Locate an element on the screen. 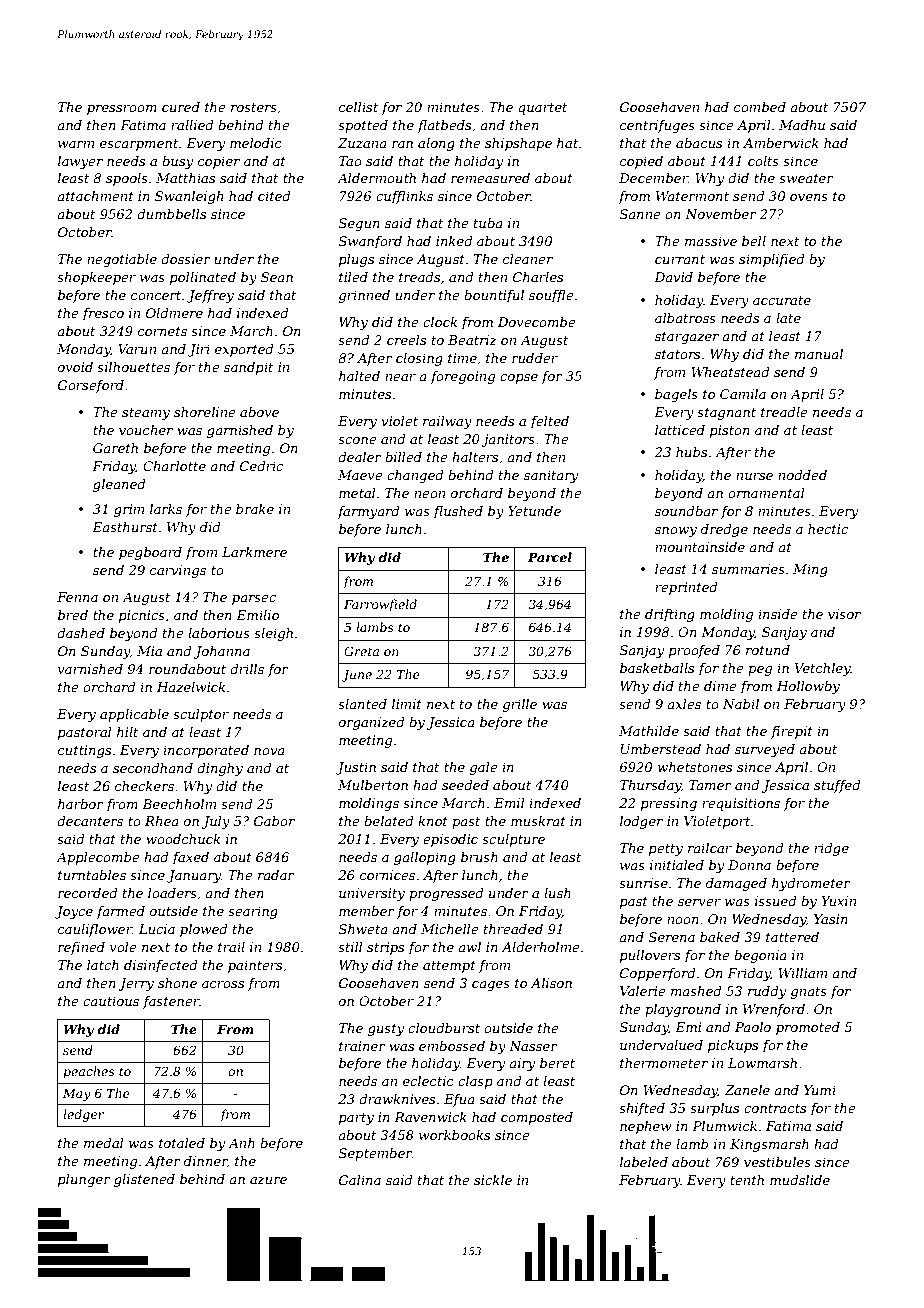 The width and height of the screenshot is (924, 1308). varnished is located at coordinates (90, 669).
